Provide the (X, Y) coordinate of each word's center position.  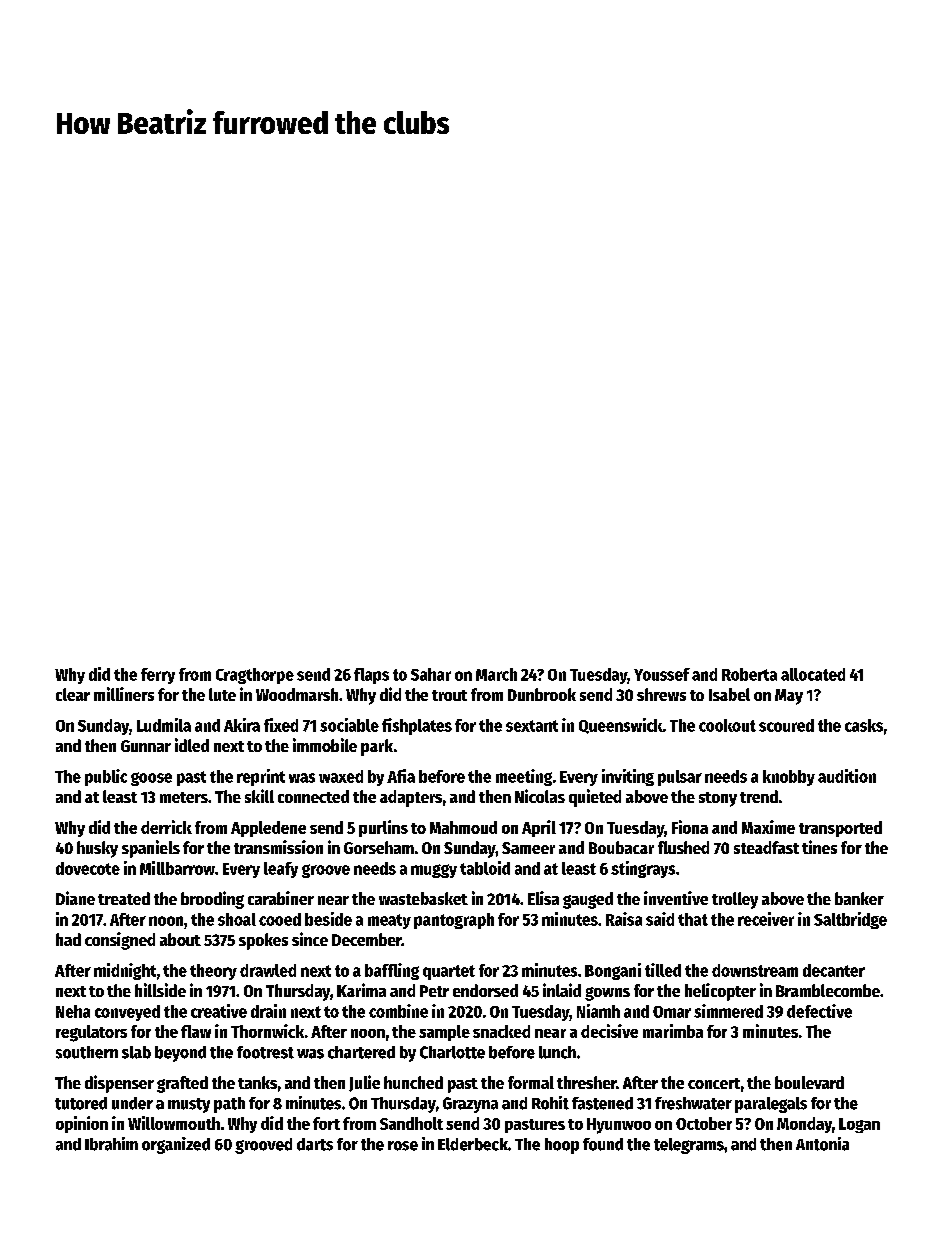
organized (176, 1145)
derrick (166, 827)
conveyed (127, 1013)
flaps (371, 676)
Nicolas (540, 796)
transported (840, 829)
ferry (158, 676)
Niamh (598, 1011)
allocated (813, 674)
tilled (663, 970)
